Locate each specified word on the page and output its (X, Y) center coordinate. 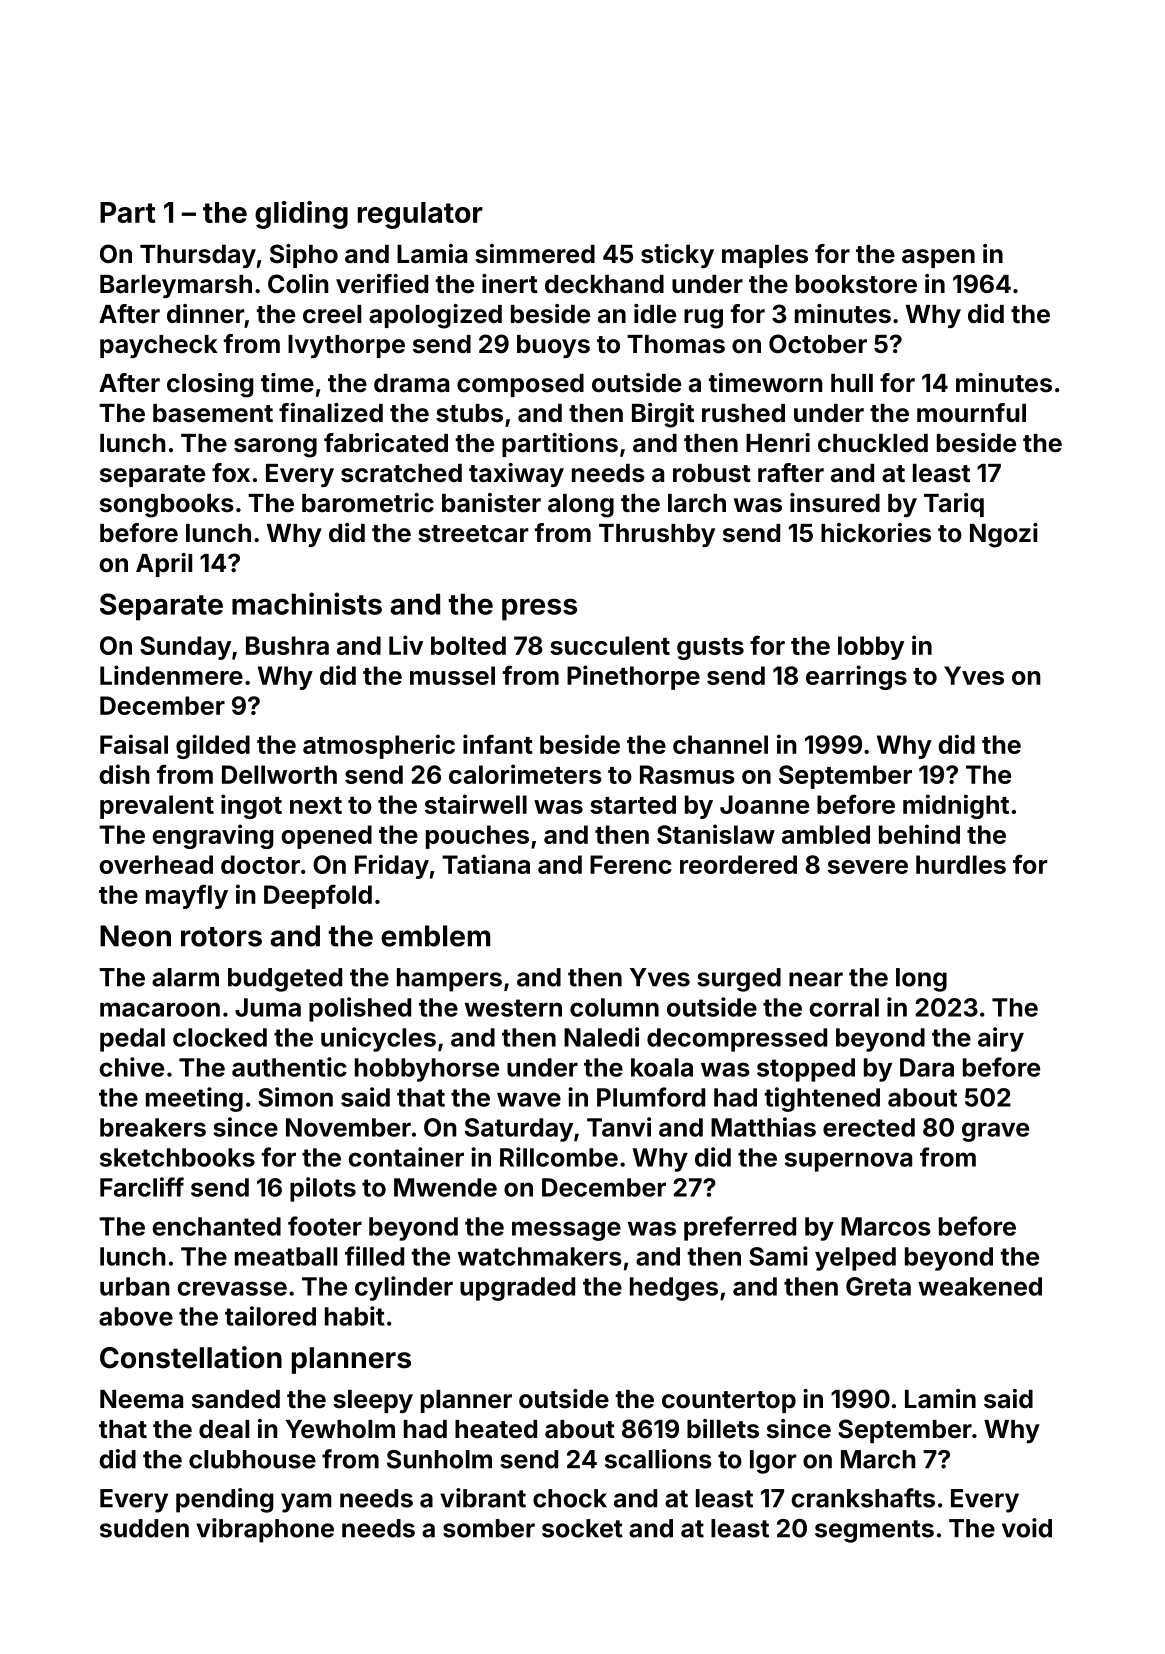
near (816, 979)
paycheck (159, 346)
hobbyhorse (427, 1070)
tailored (270, 1316)
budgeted (285, 980)
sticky (677, 256)
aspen (938, 258)
